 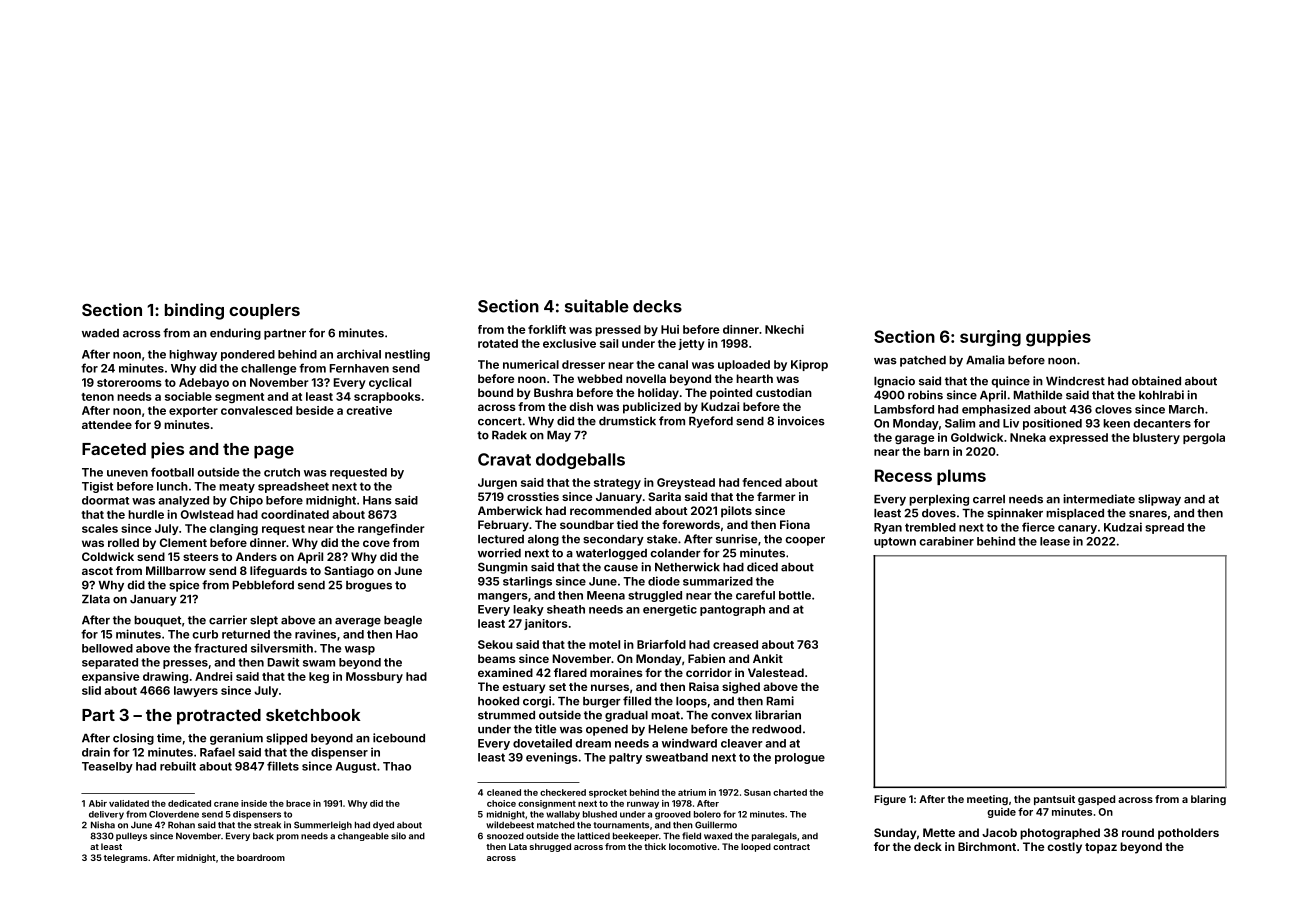 I want to click on careful, so click(x=755, y=595).
